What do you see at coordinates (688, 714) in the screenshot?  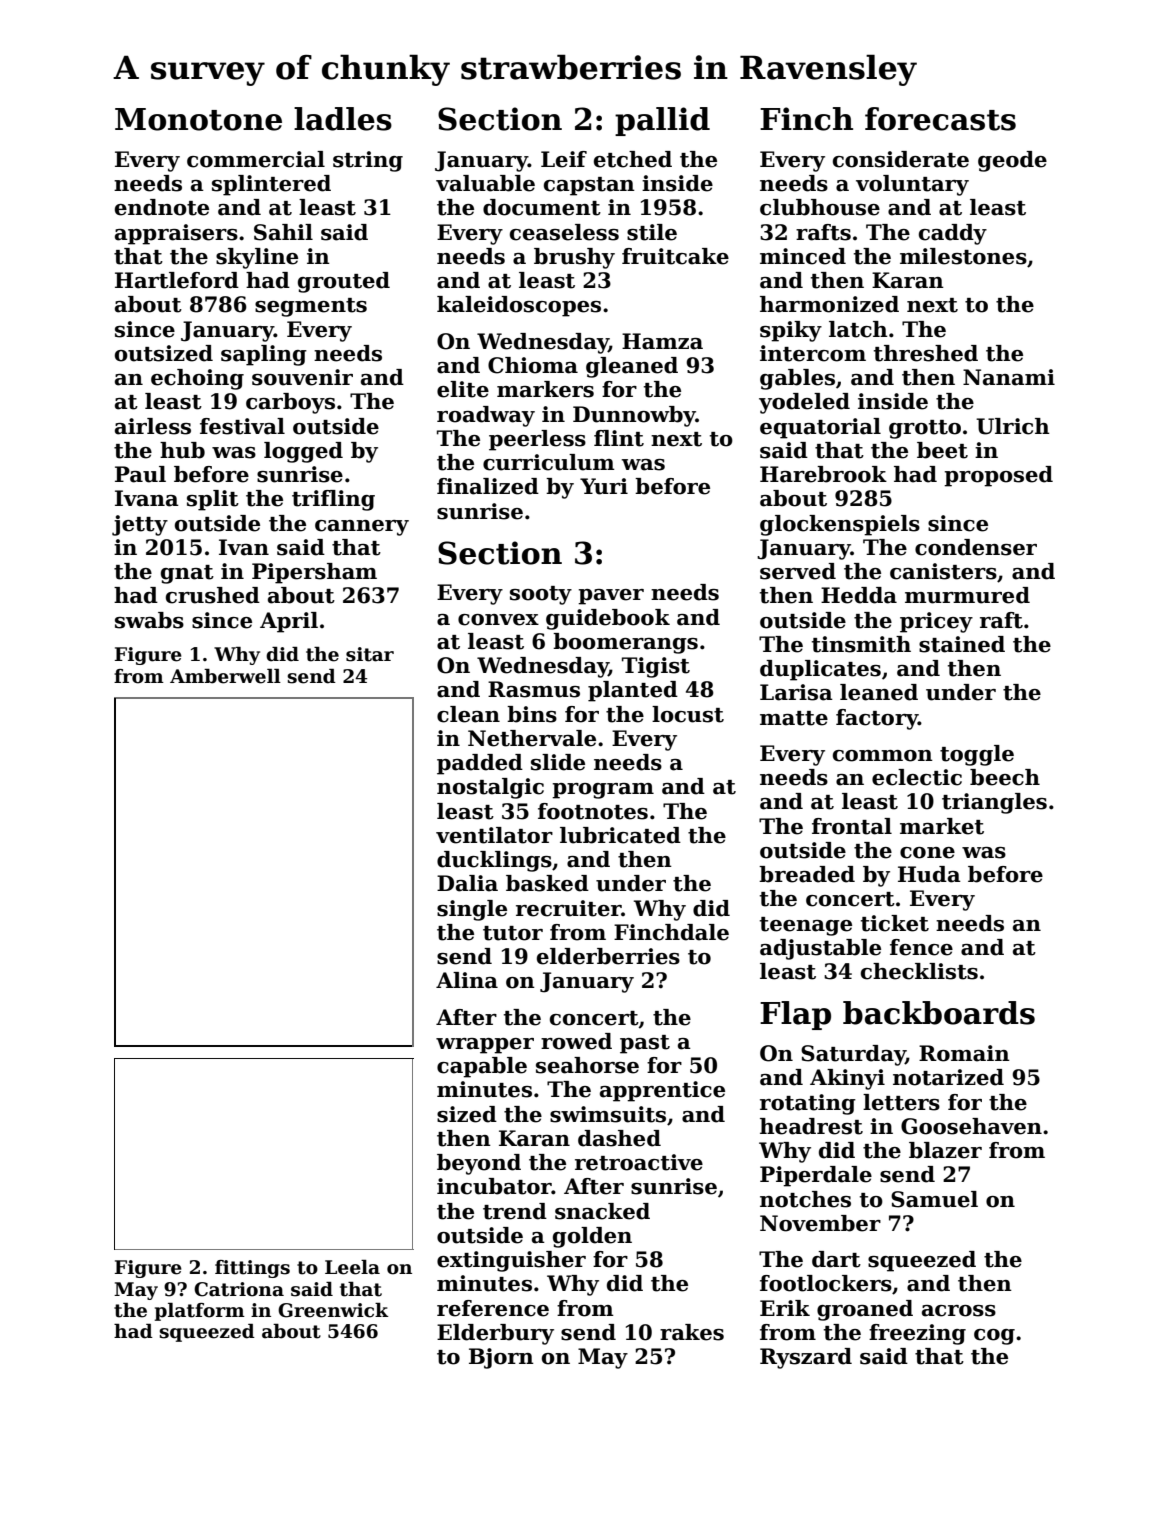 I see `locust` at bounding box center [688, 714].
